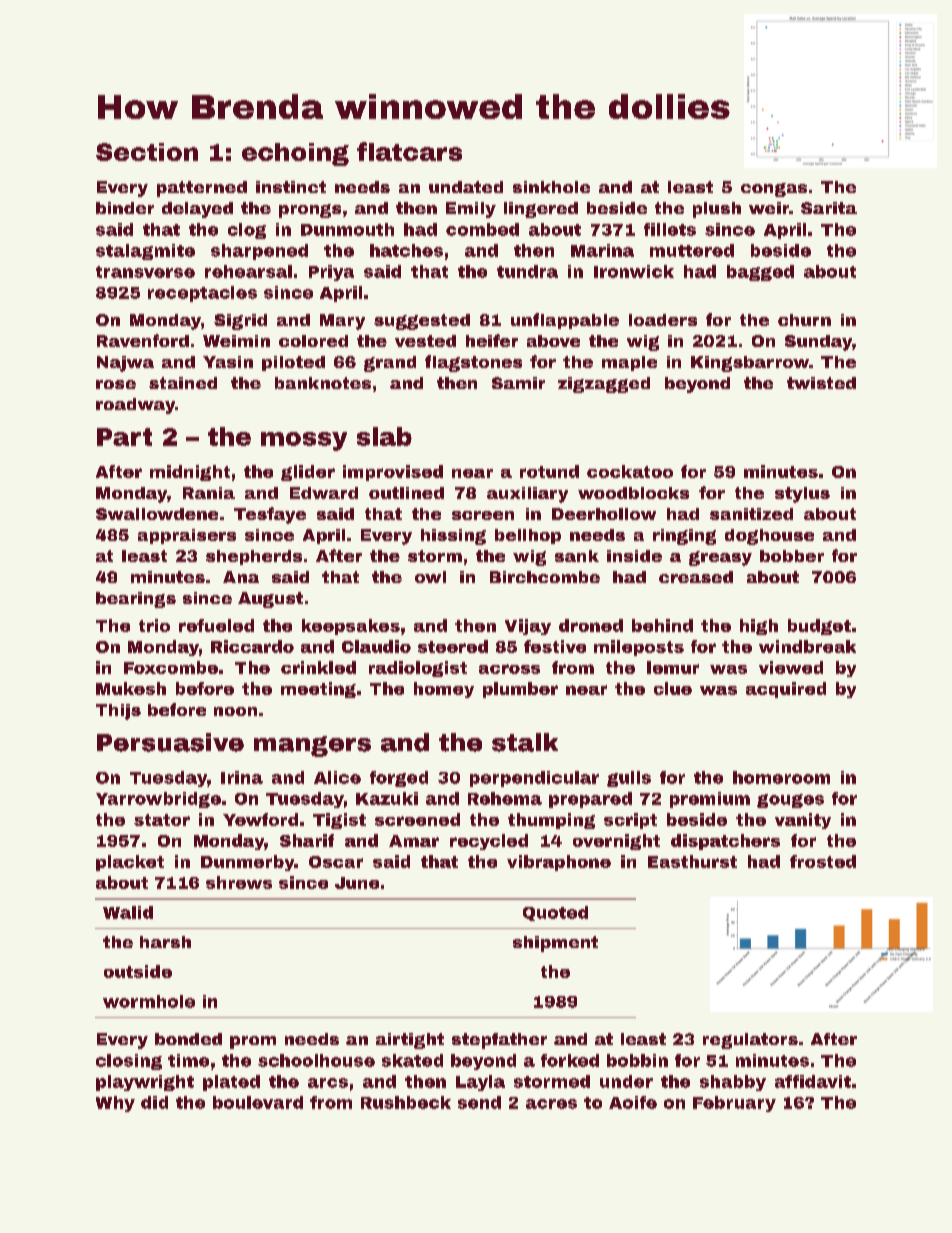  Describe the element at coordinates (774, 190) in the screenshot. I see `congas` at that location.
